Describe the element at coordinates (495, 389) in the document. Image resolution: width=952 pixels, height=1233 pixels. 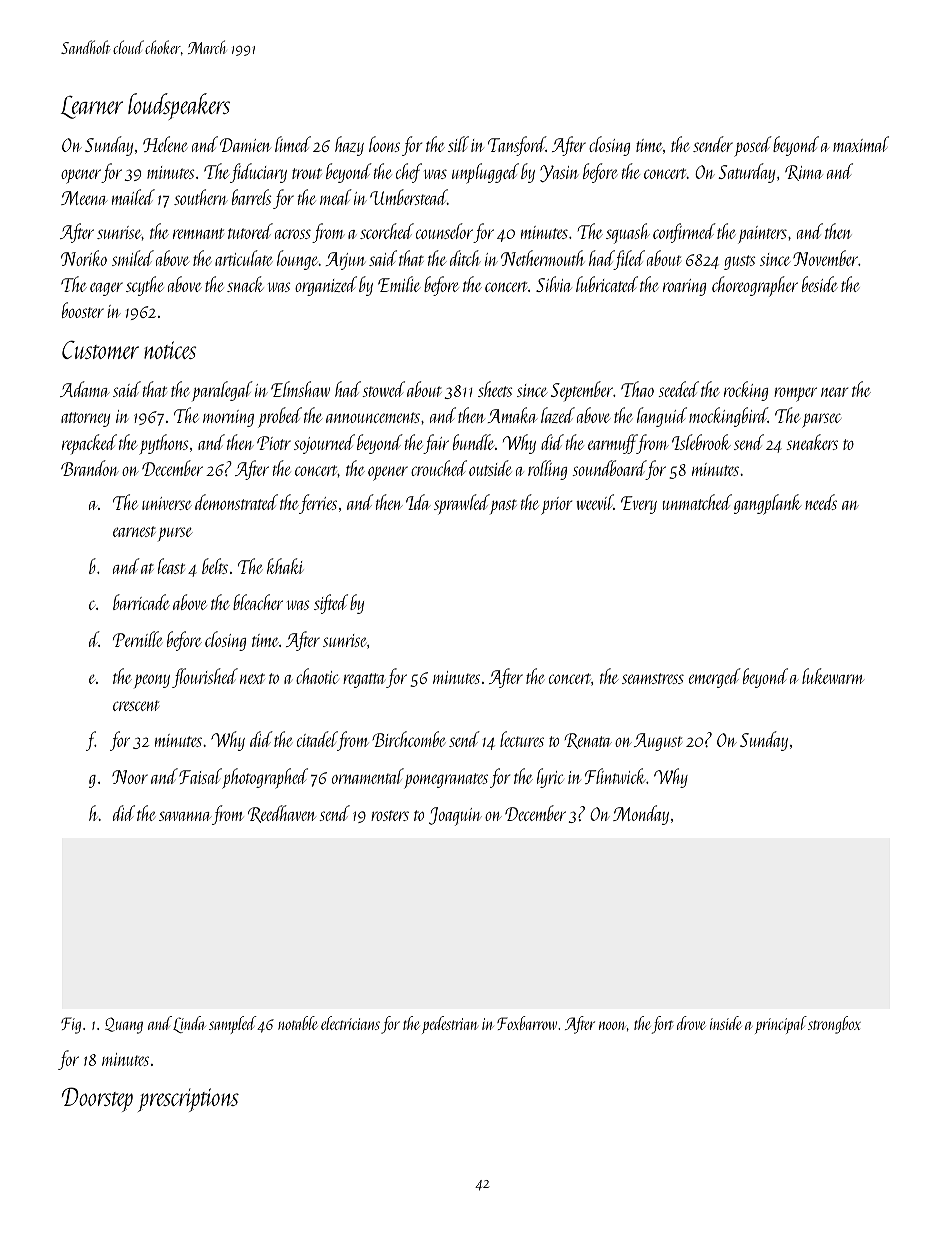
I see `sheets` at that location.
